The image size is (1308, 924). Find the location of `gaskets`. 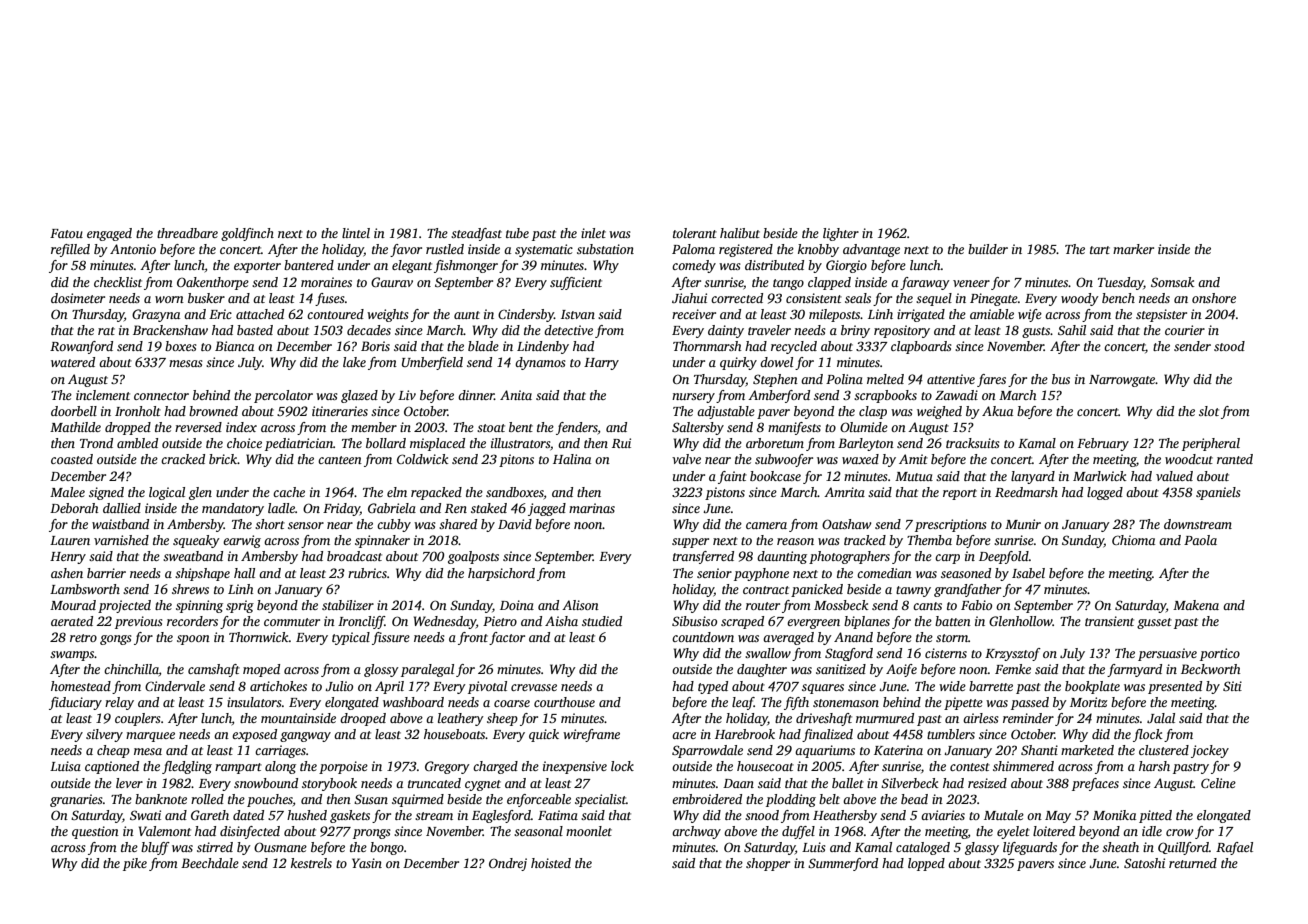

gaskets is located at coordinates (350, 816).
